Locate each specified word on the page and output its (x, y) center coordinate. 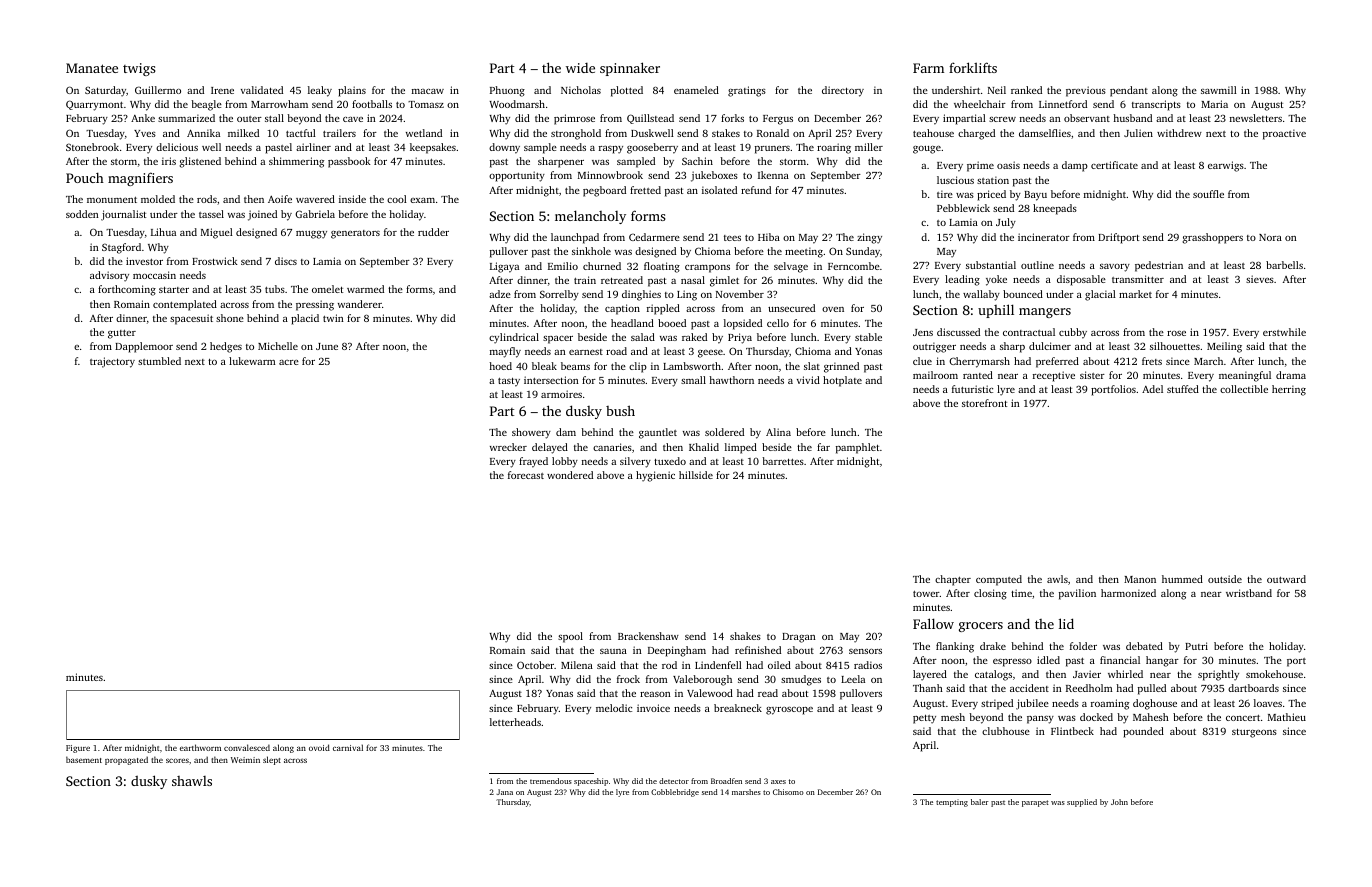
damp (1075, 166)
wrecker (508, 447)
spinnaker (630, 69)
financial (1120, 660)
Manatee (92, 68)
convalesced (247, 747)
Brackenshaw (648, 636)
